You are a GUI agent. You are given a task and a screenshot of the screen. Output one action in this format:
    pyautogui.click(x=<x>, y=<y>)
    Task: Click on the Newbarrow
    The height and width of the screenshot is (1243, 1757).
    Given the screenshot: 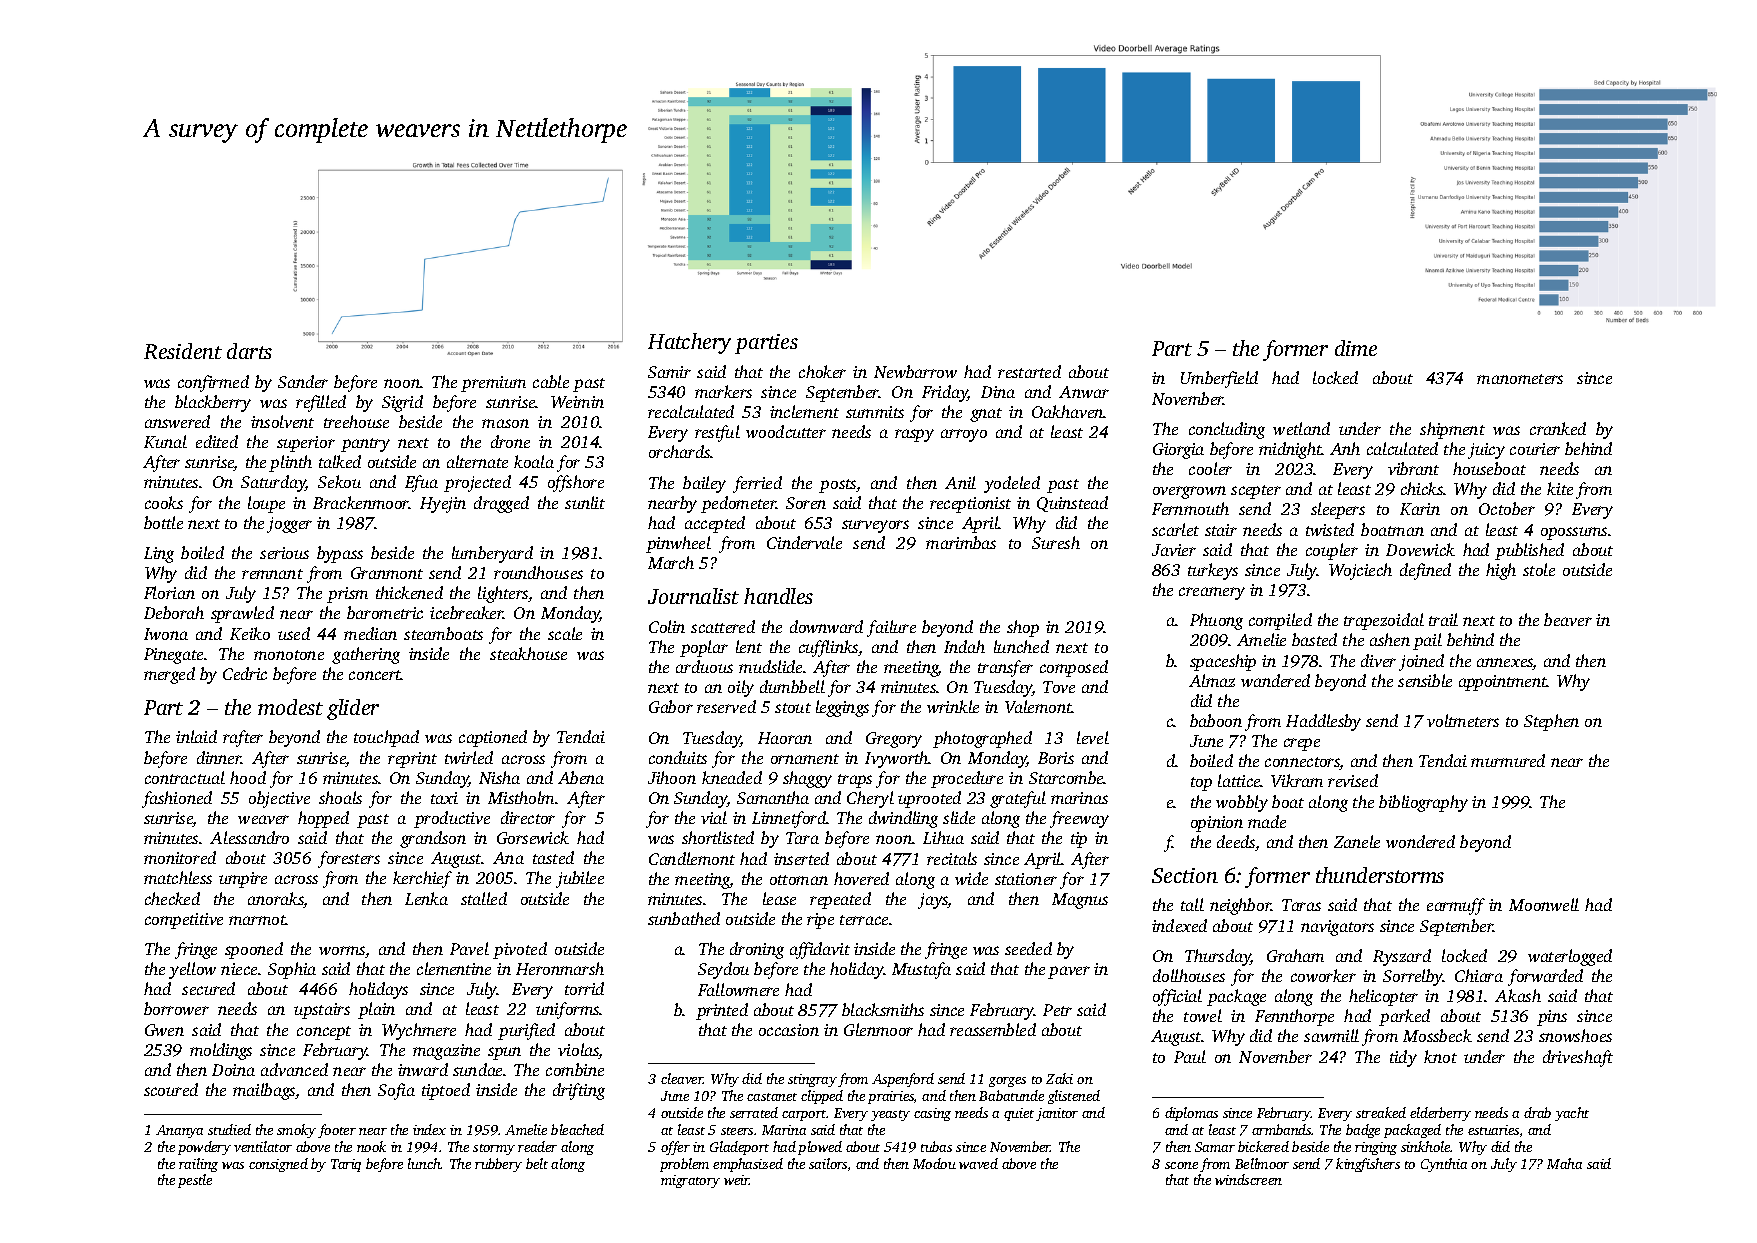 What is the action you would take?
    pyautogui.click(x=915, y=371)
